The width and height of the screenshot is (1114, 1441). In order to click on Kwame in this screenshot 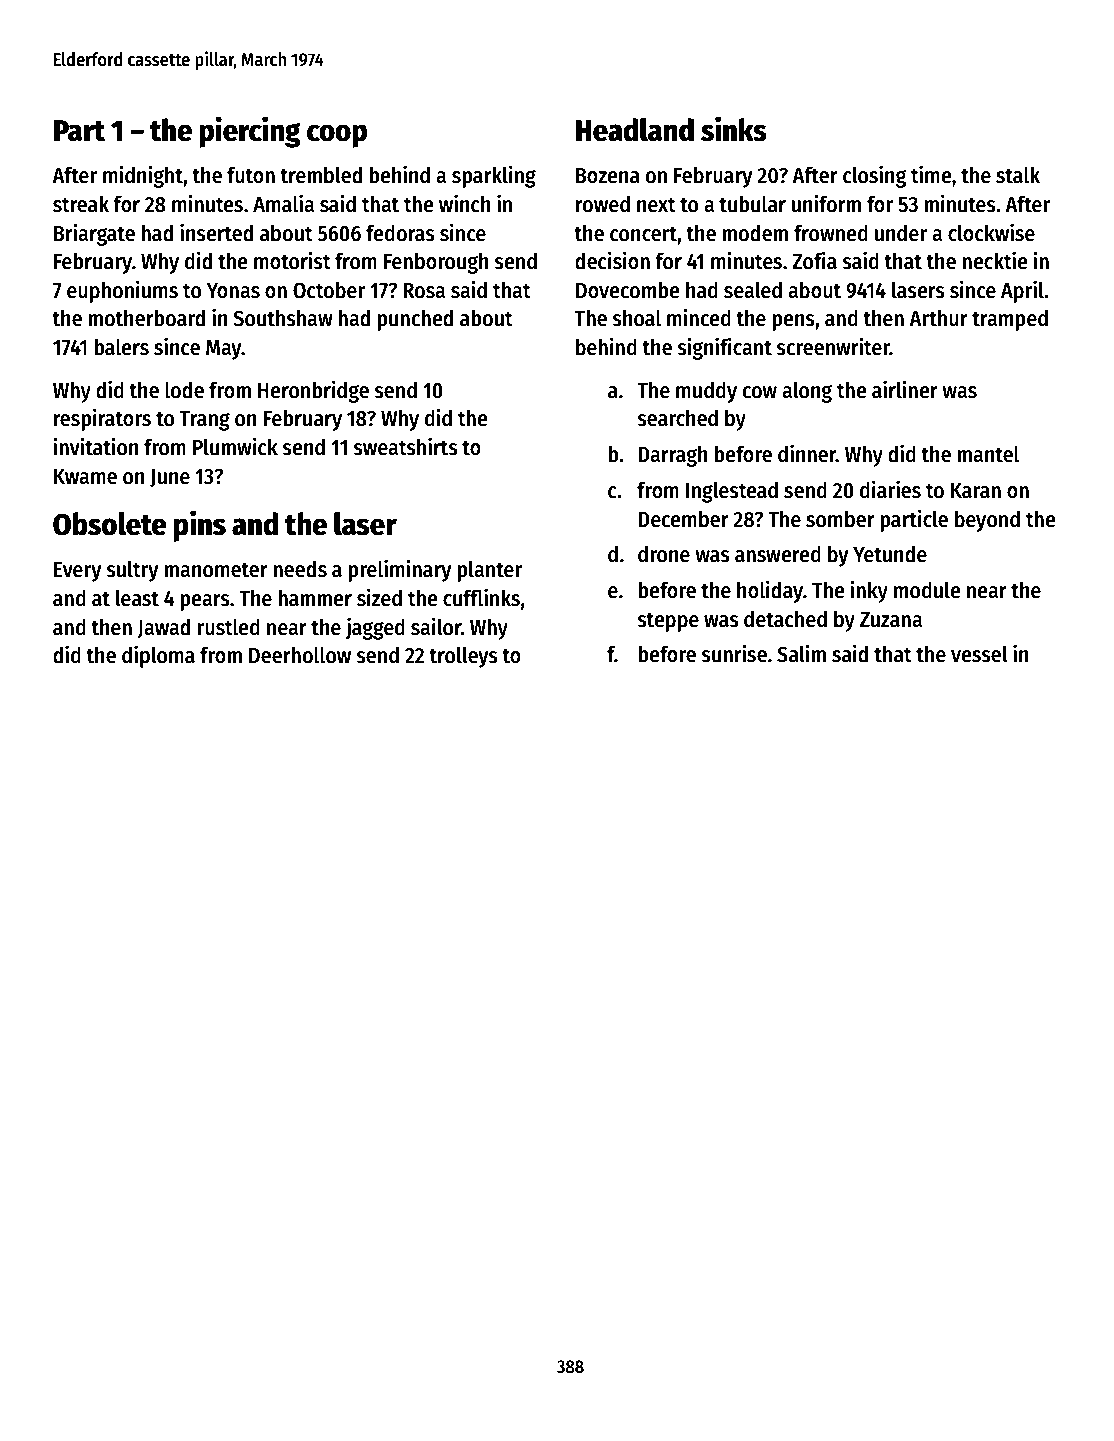, I will do `click(85, 477)`.
